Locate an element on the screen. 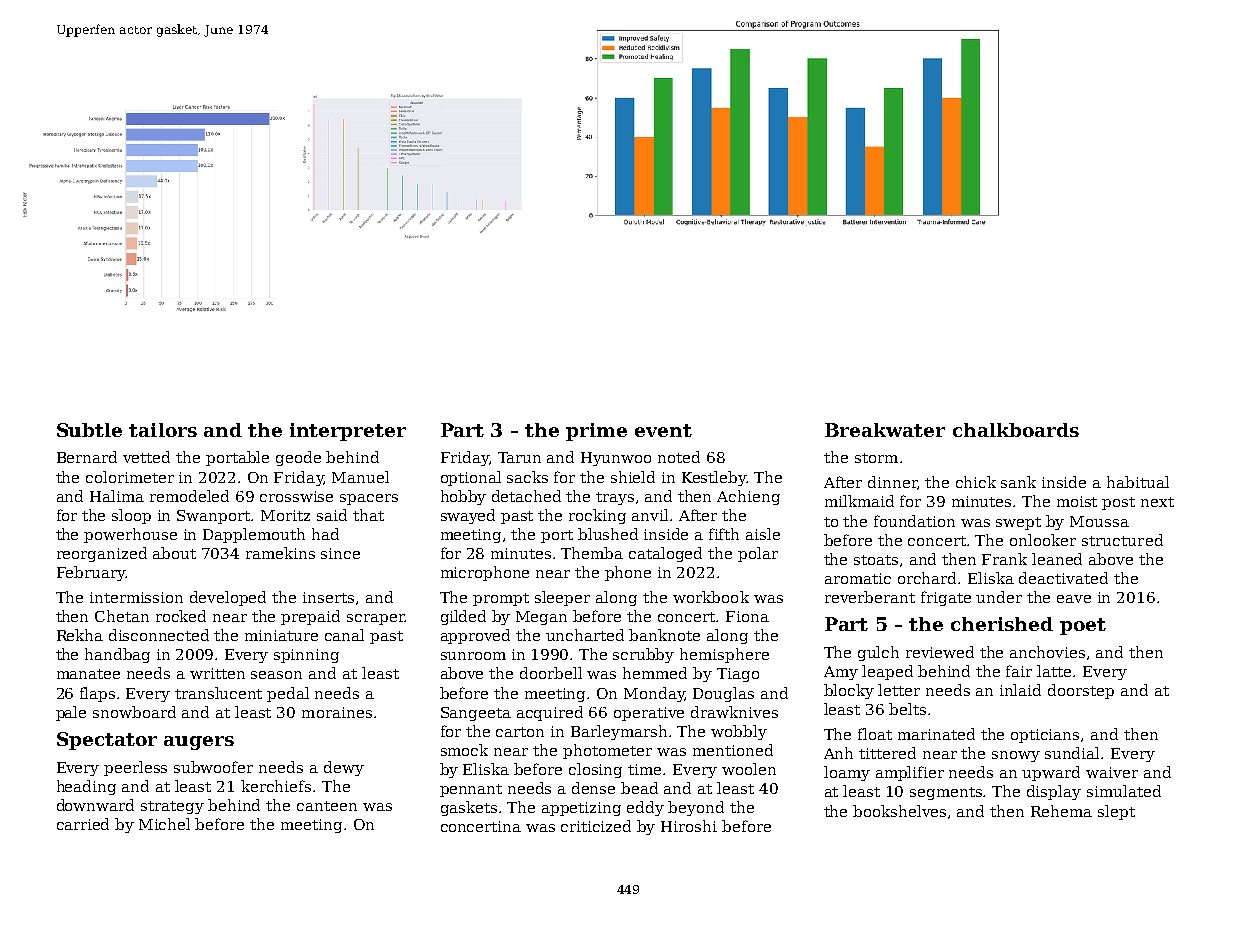 This screenshot has width=1233, height=952. Hiroshi is located at coordinates (689, 826).
